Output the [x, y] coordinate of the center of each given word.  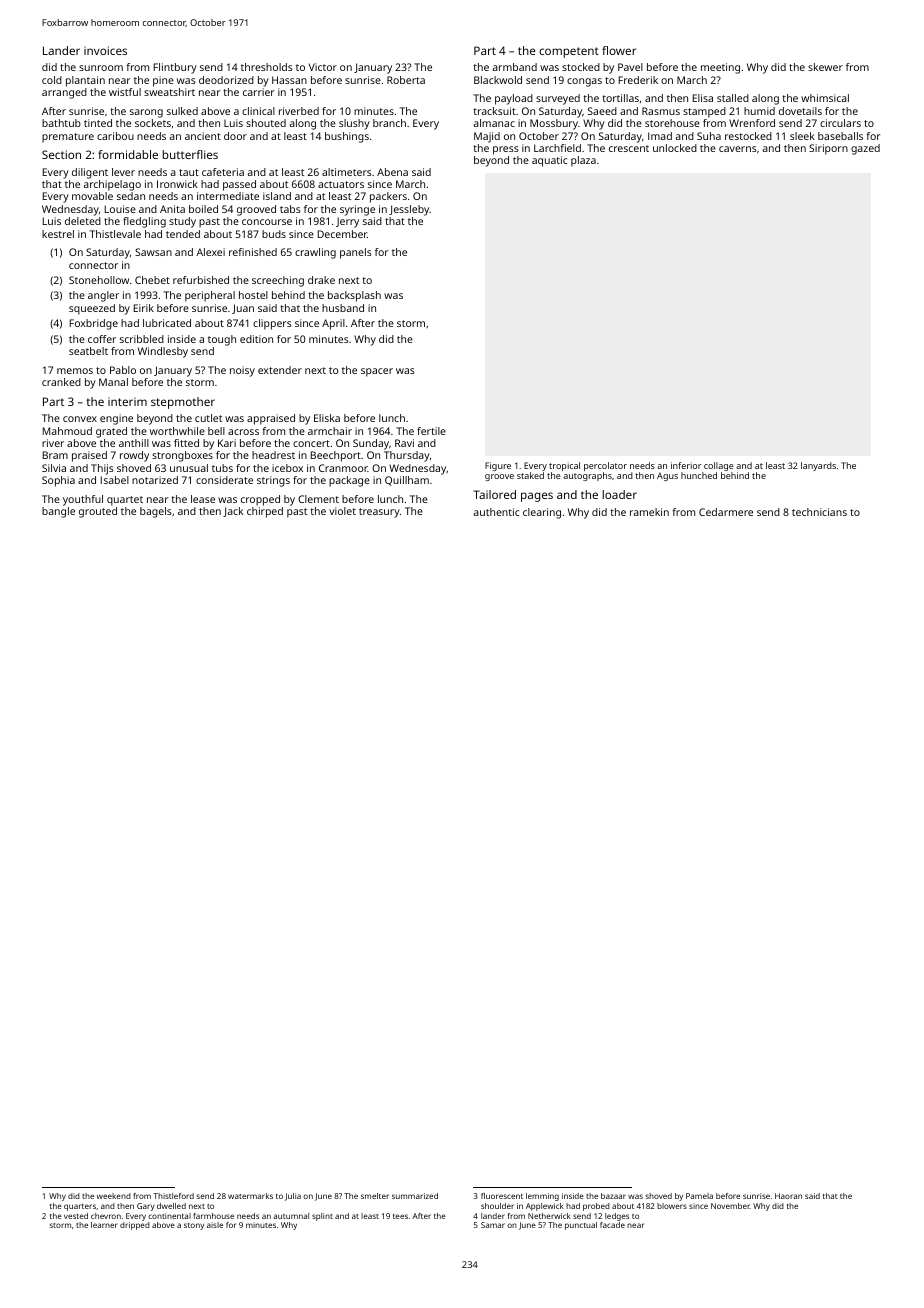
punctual [581, 1226]
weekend [114, 1196]
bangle [58, 512]
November [730, 1206]
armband [515, 67]
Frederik [638, 80]
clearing [542, 513]
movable [92, 196]
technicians [819, 512]
